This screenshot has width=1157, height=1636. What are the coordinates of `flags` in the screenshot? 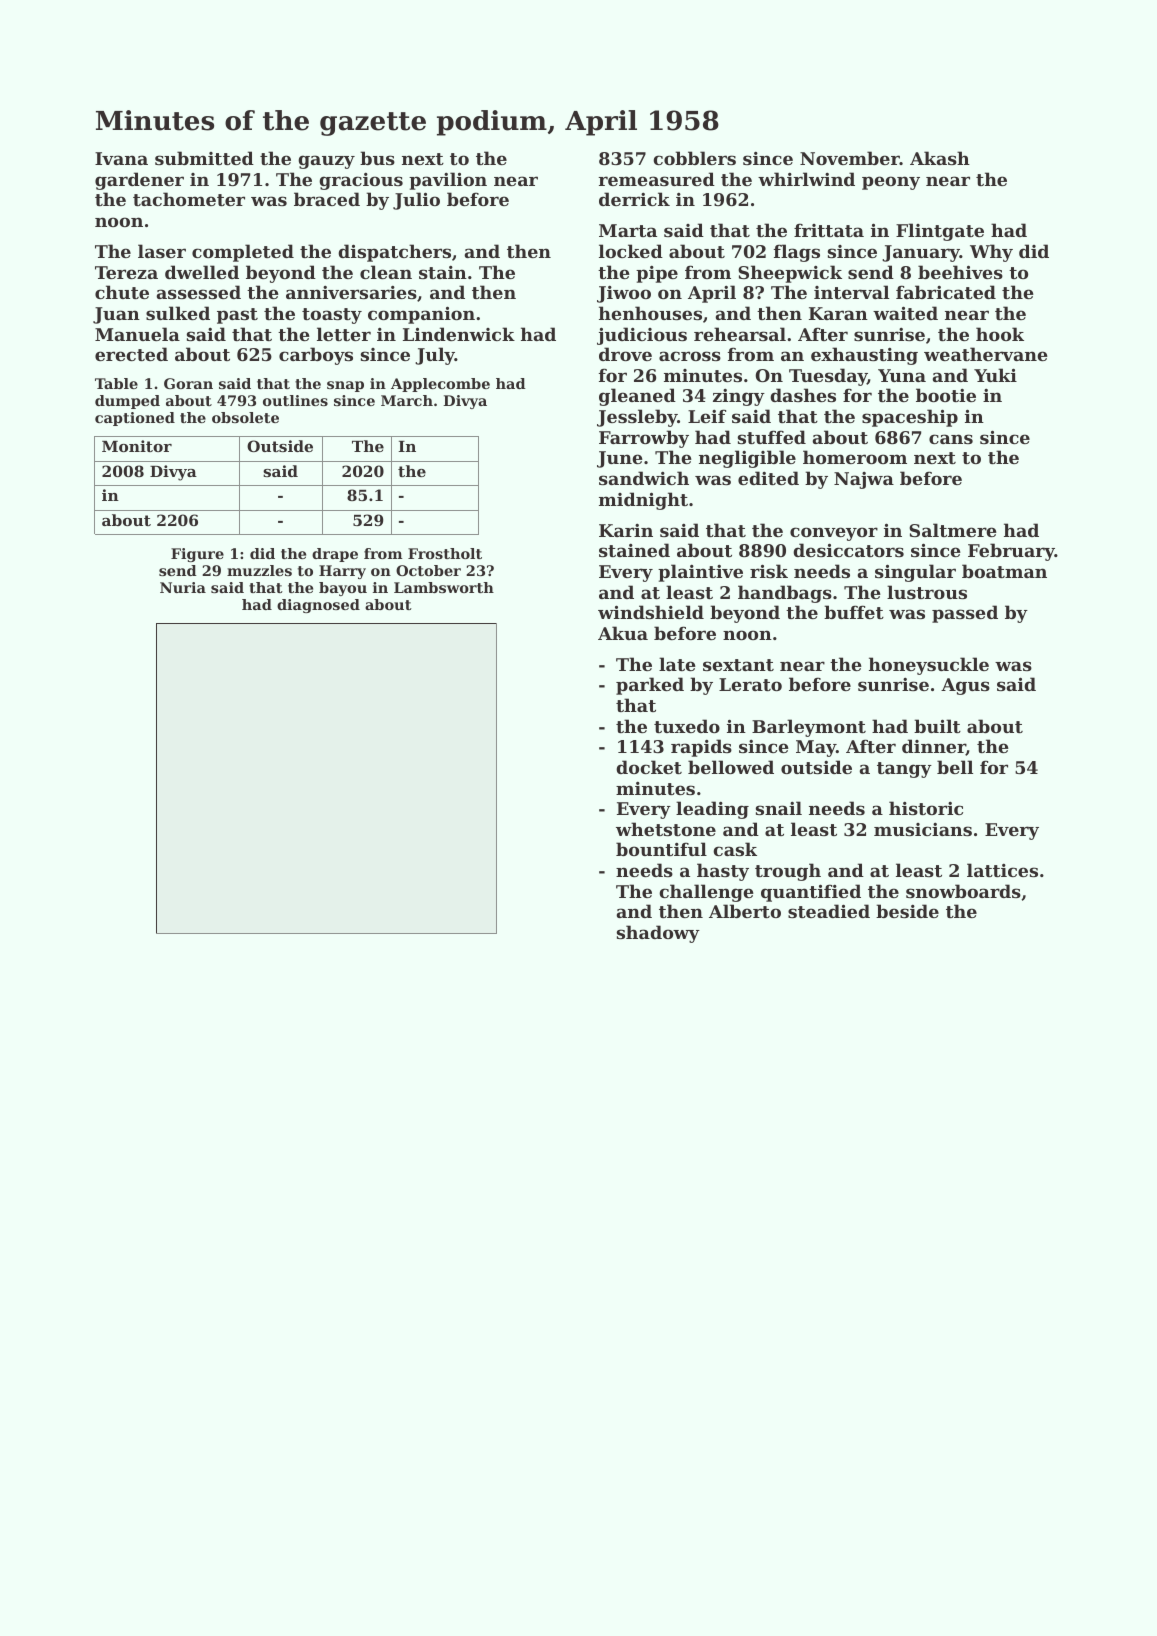 It's located at (797, 253).
